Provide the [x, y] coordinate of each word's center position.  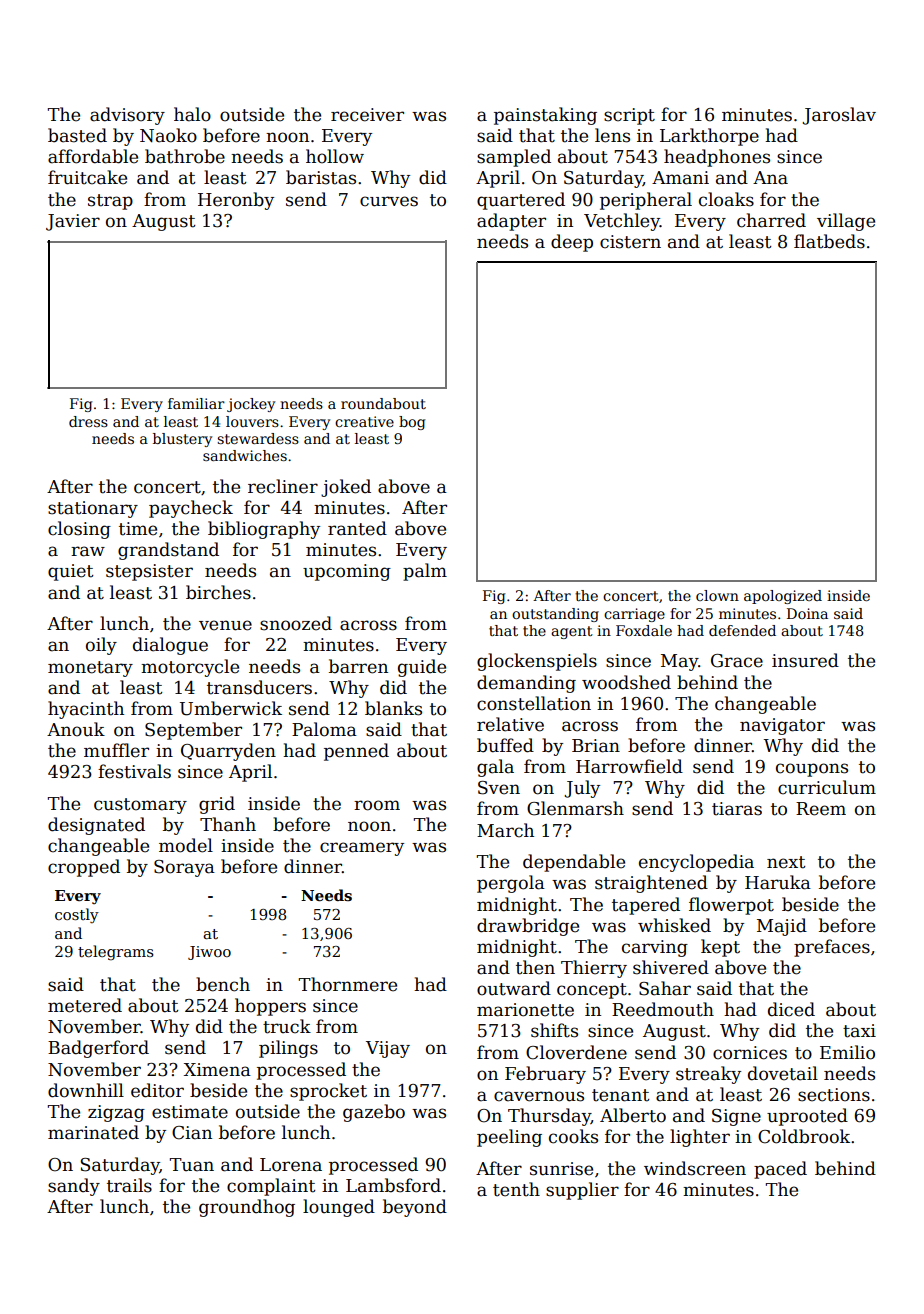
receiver [367, 115]
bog [412, 423]
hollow [335, 156]
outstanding [555, 615]
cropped [84, 868]
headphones [717, 158]
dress [88, 421]
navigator [782, 726]
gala [495, 768]
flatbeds [829, 241]
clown [717, 595]
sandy [74, 1187]
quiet [70, 572]
